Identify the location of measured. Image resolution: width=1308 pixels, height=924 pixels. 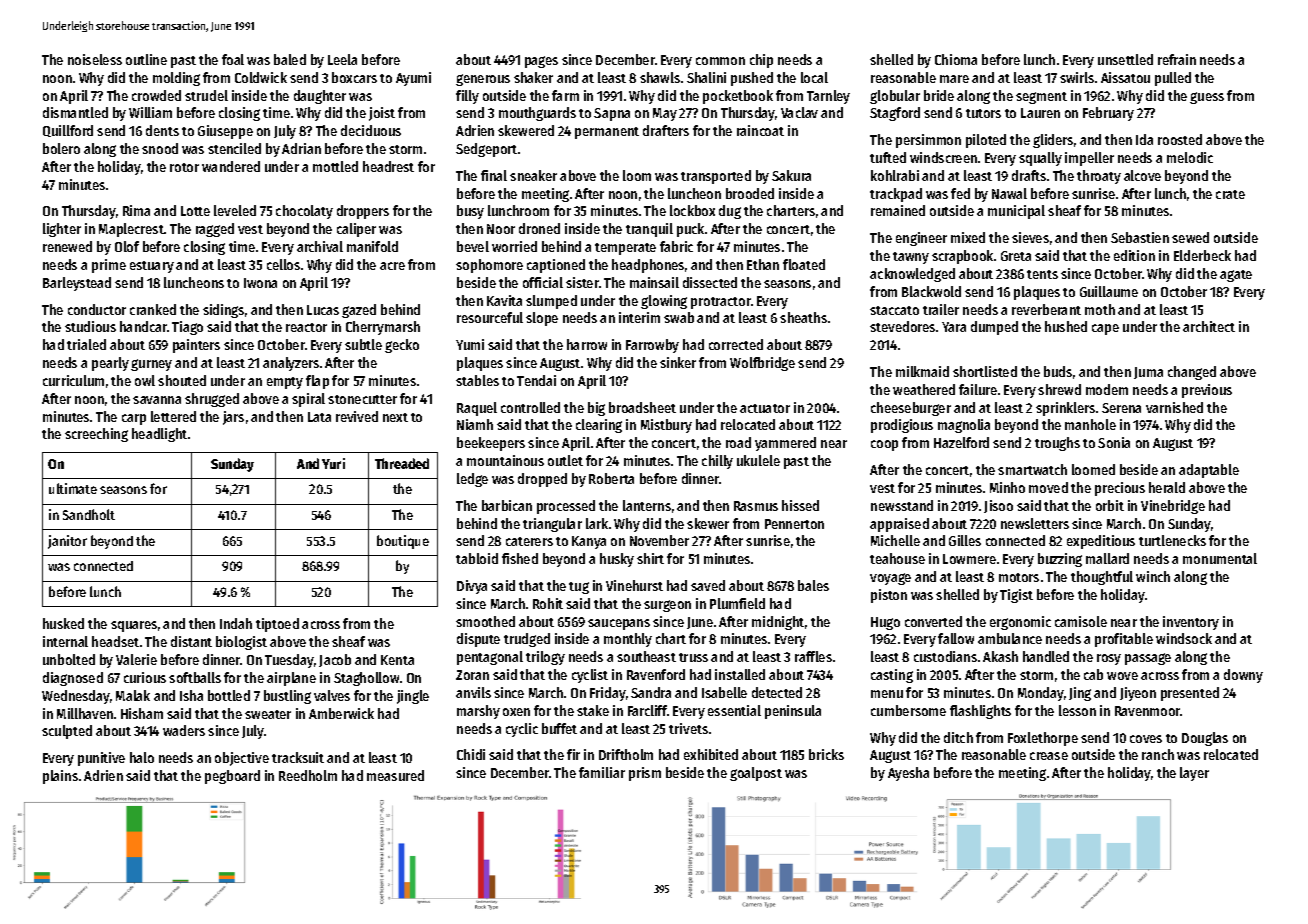
(395, 775).
